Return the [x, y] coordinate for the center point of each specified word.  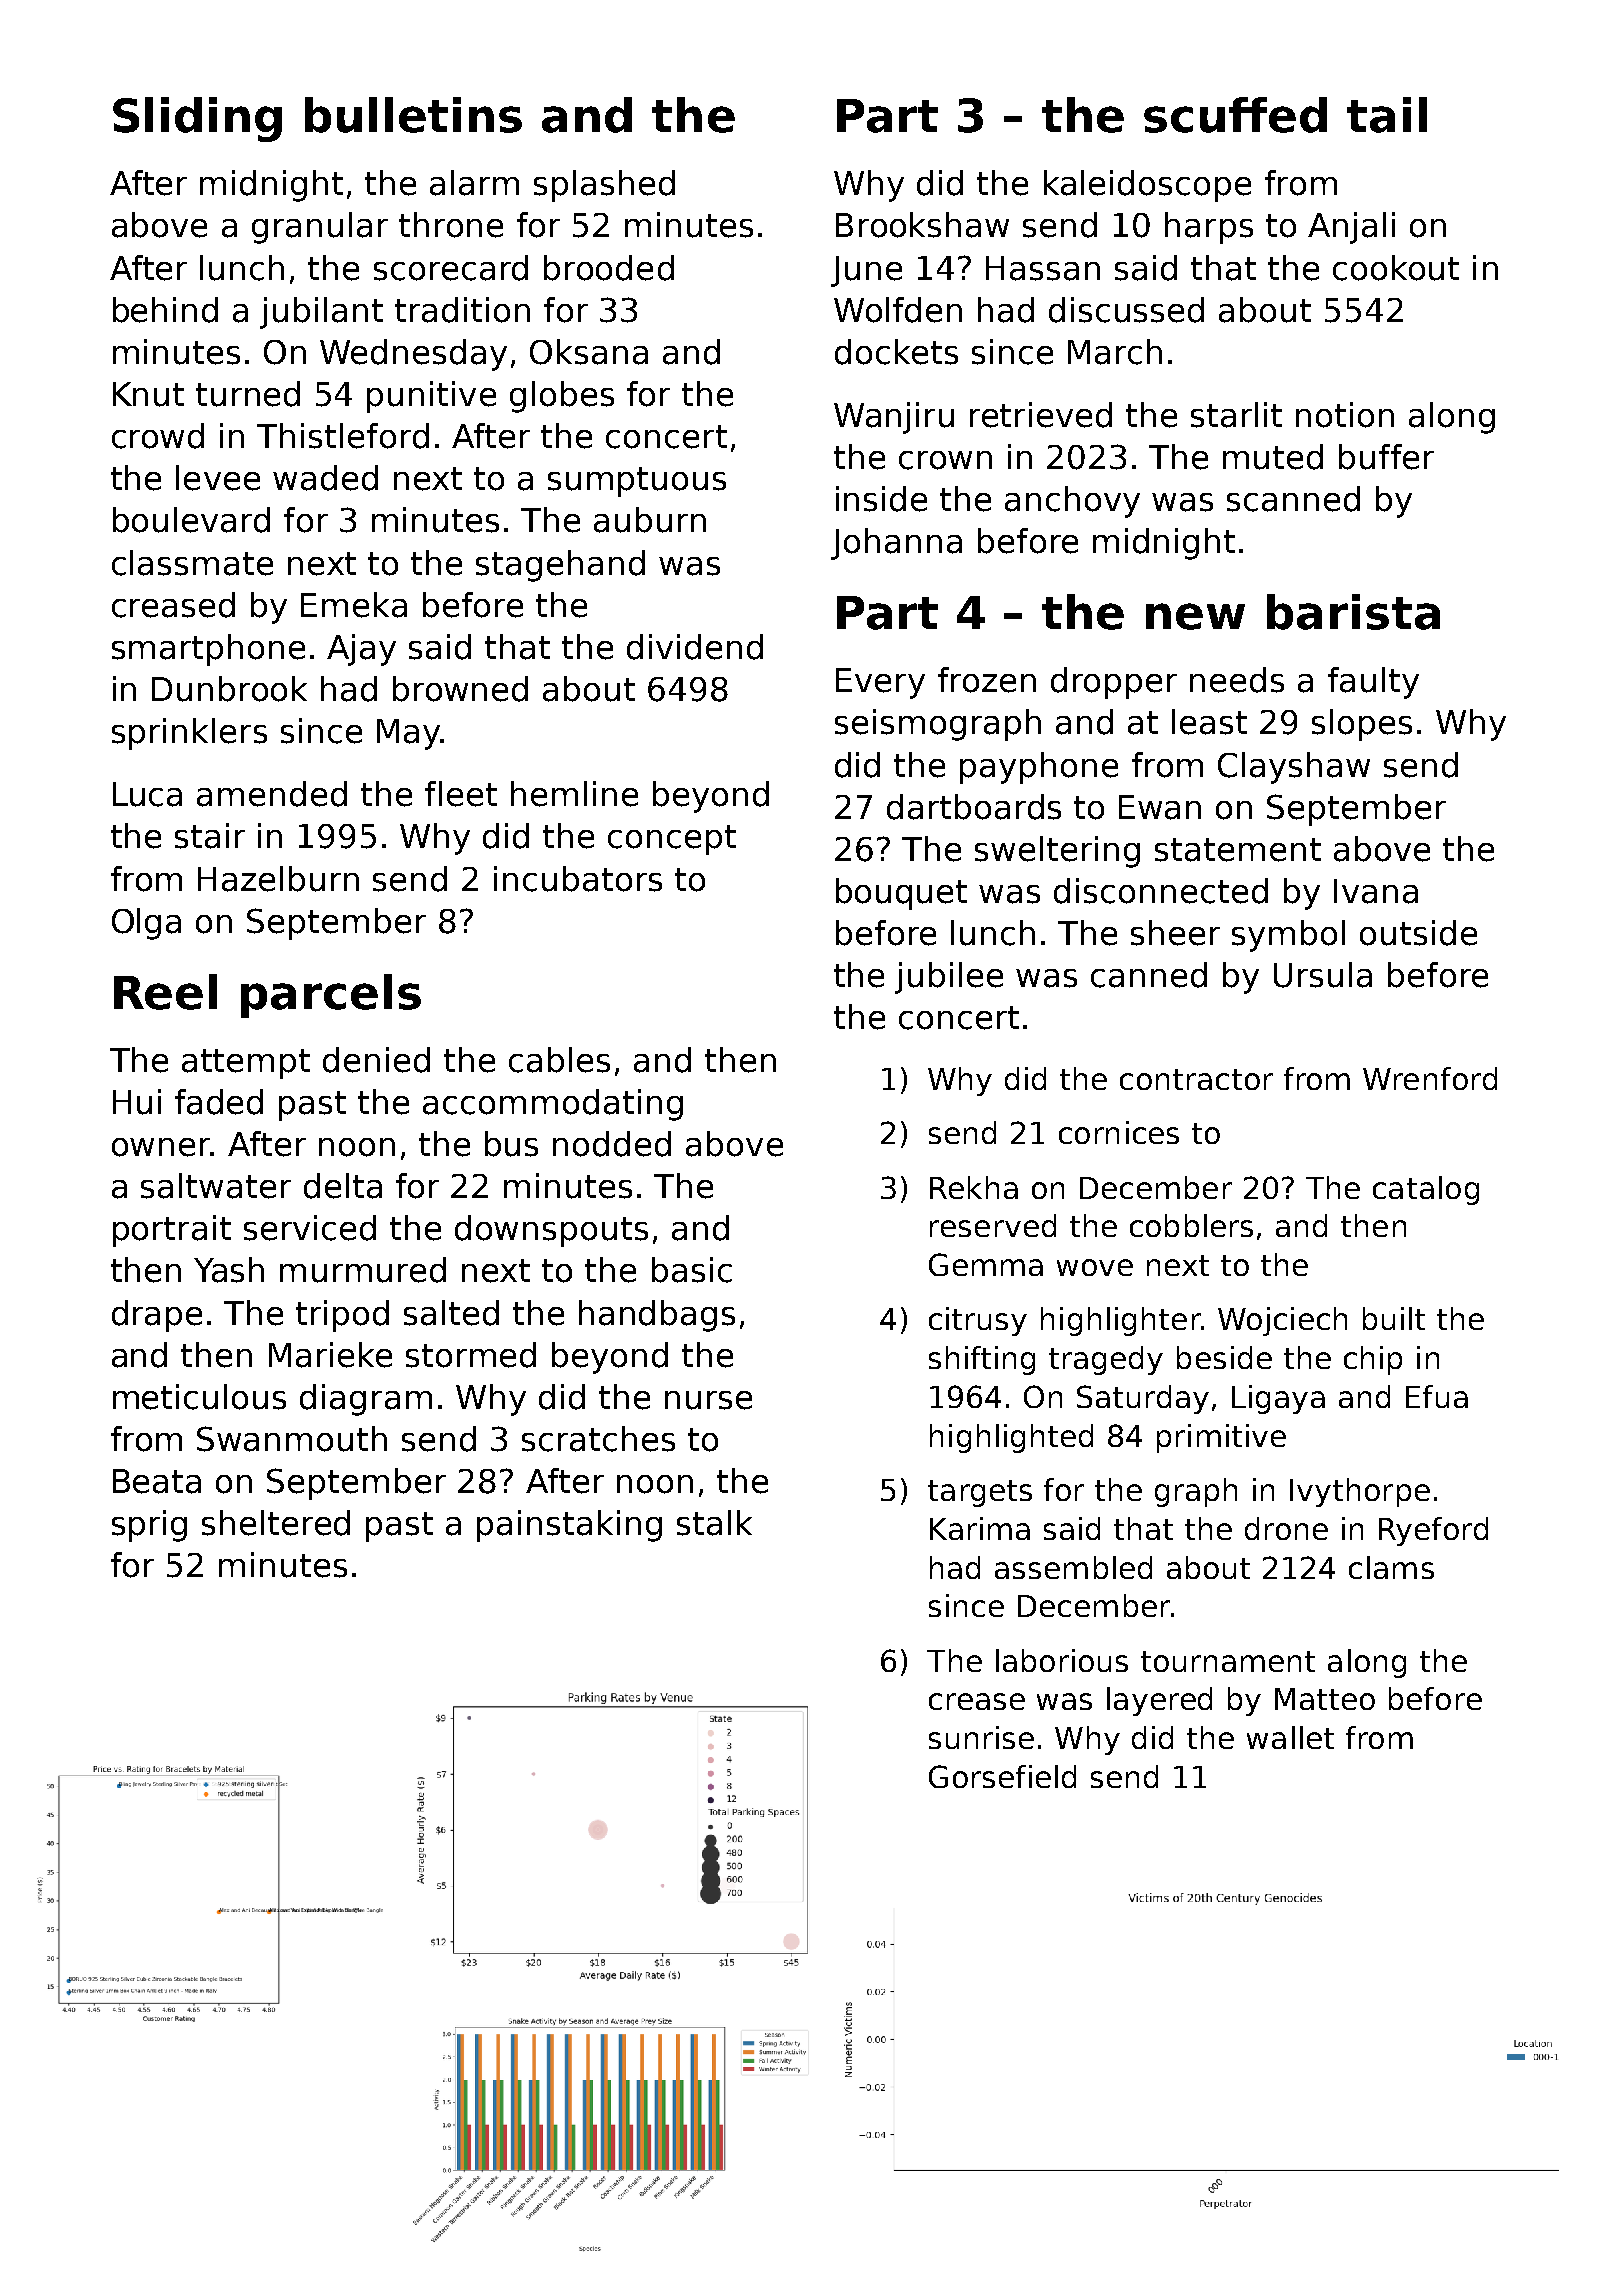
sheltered [276, 1523]
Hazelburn [278, 879]
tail [1387, 115]
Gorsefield [1002, 1776]
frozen [987, 680]
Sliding [197, 119]
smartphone [208, 650]
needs [1237, 680]
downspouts [551, 1231]
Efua [1437, 1396]
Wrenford [1430, 1078]
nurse [708, 1400]
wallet [1290, 1737]
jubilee [949, 978]
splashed [604, 186]
